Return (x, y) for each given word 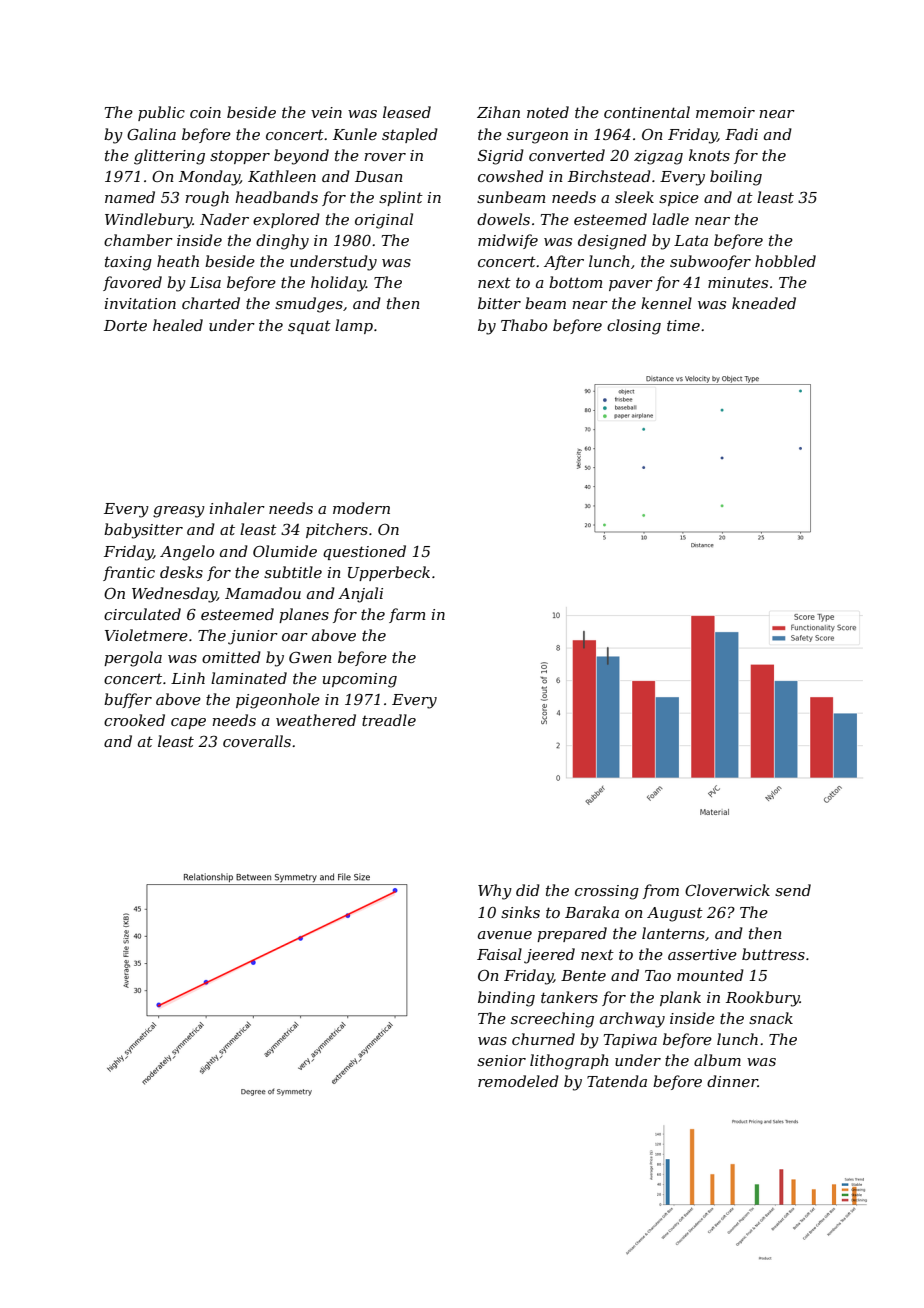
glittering (169, 157)
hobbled (785, 261)
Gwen (310, 657)
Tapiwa (630, 1041)
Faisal (499, 954)
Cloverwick (727, 890)
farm (407, 615)
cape (188, 723)
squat (309, 327)
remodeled (518, 1081)
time (683, 325)
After (564, 262)
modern (361, 508)
